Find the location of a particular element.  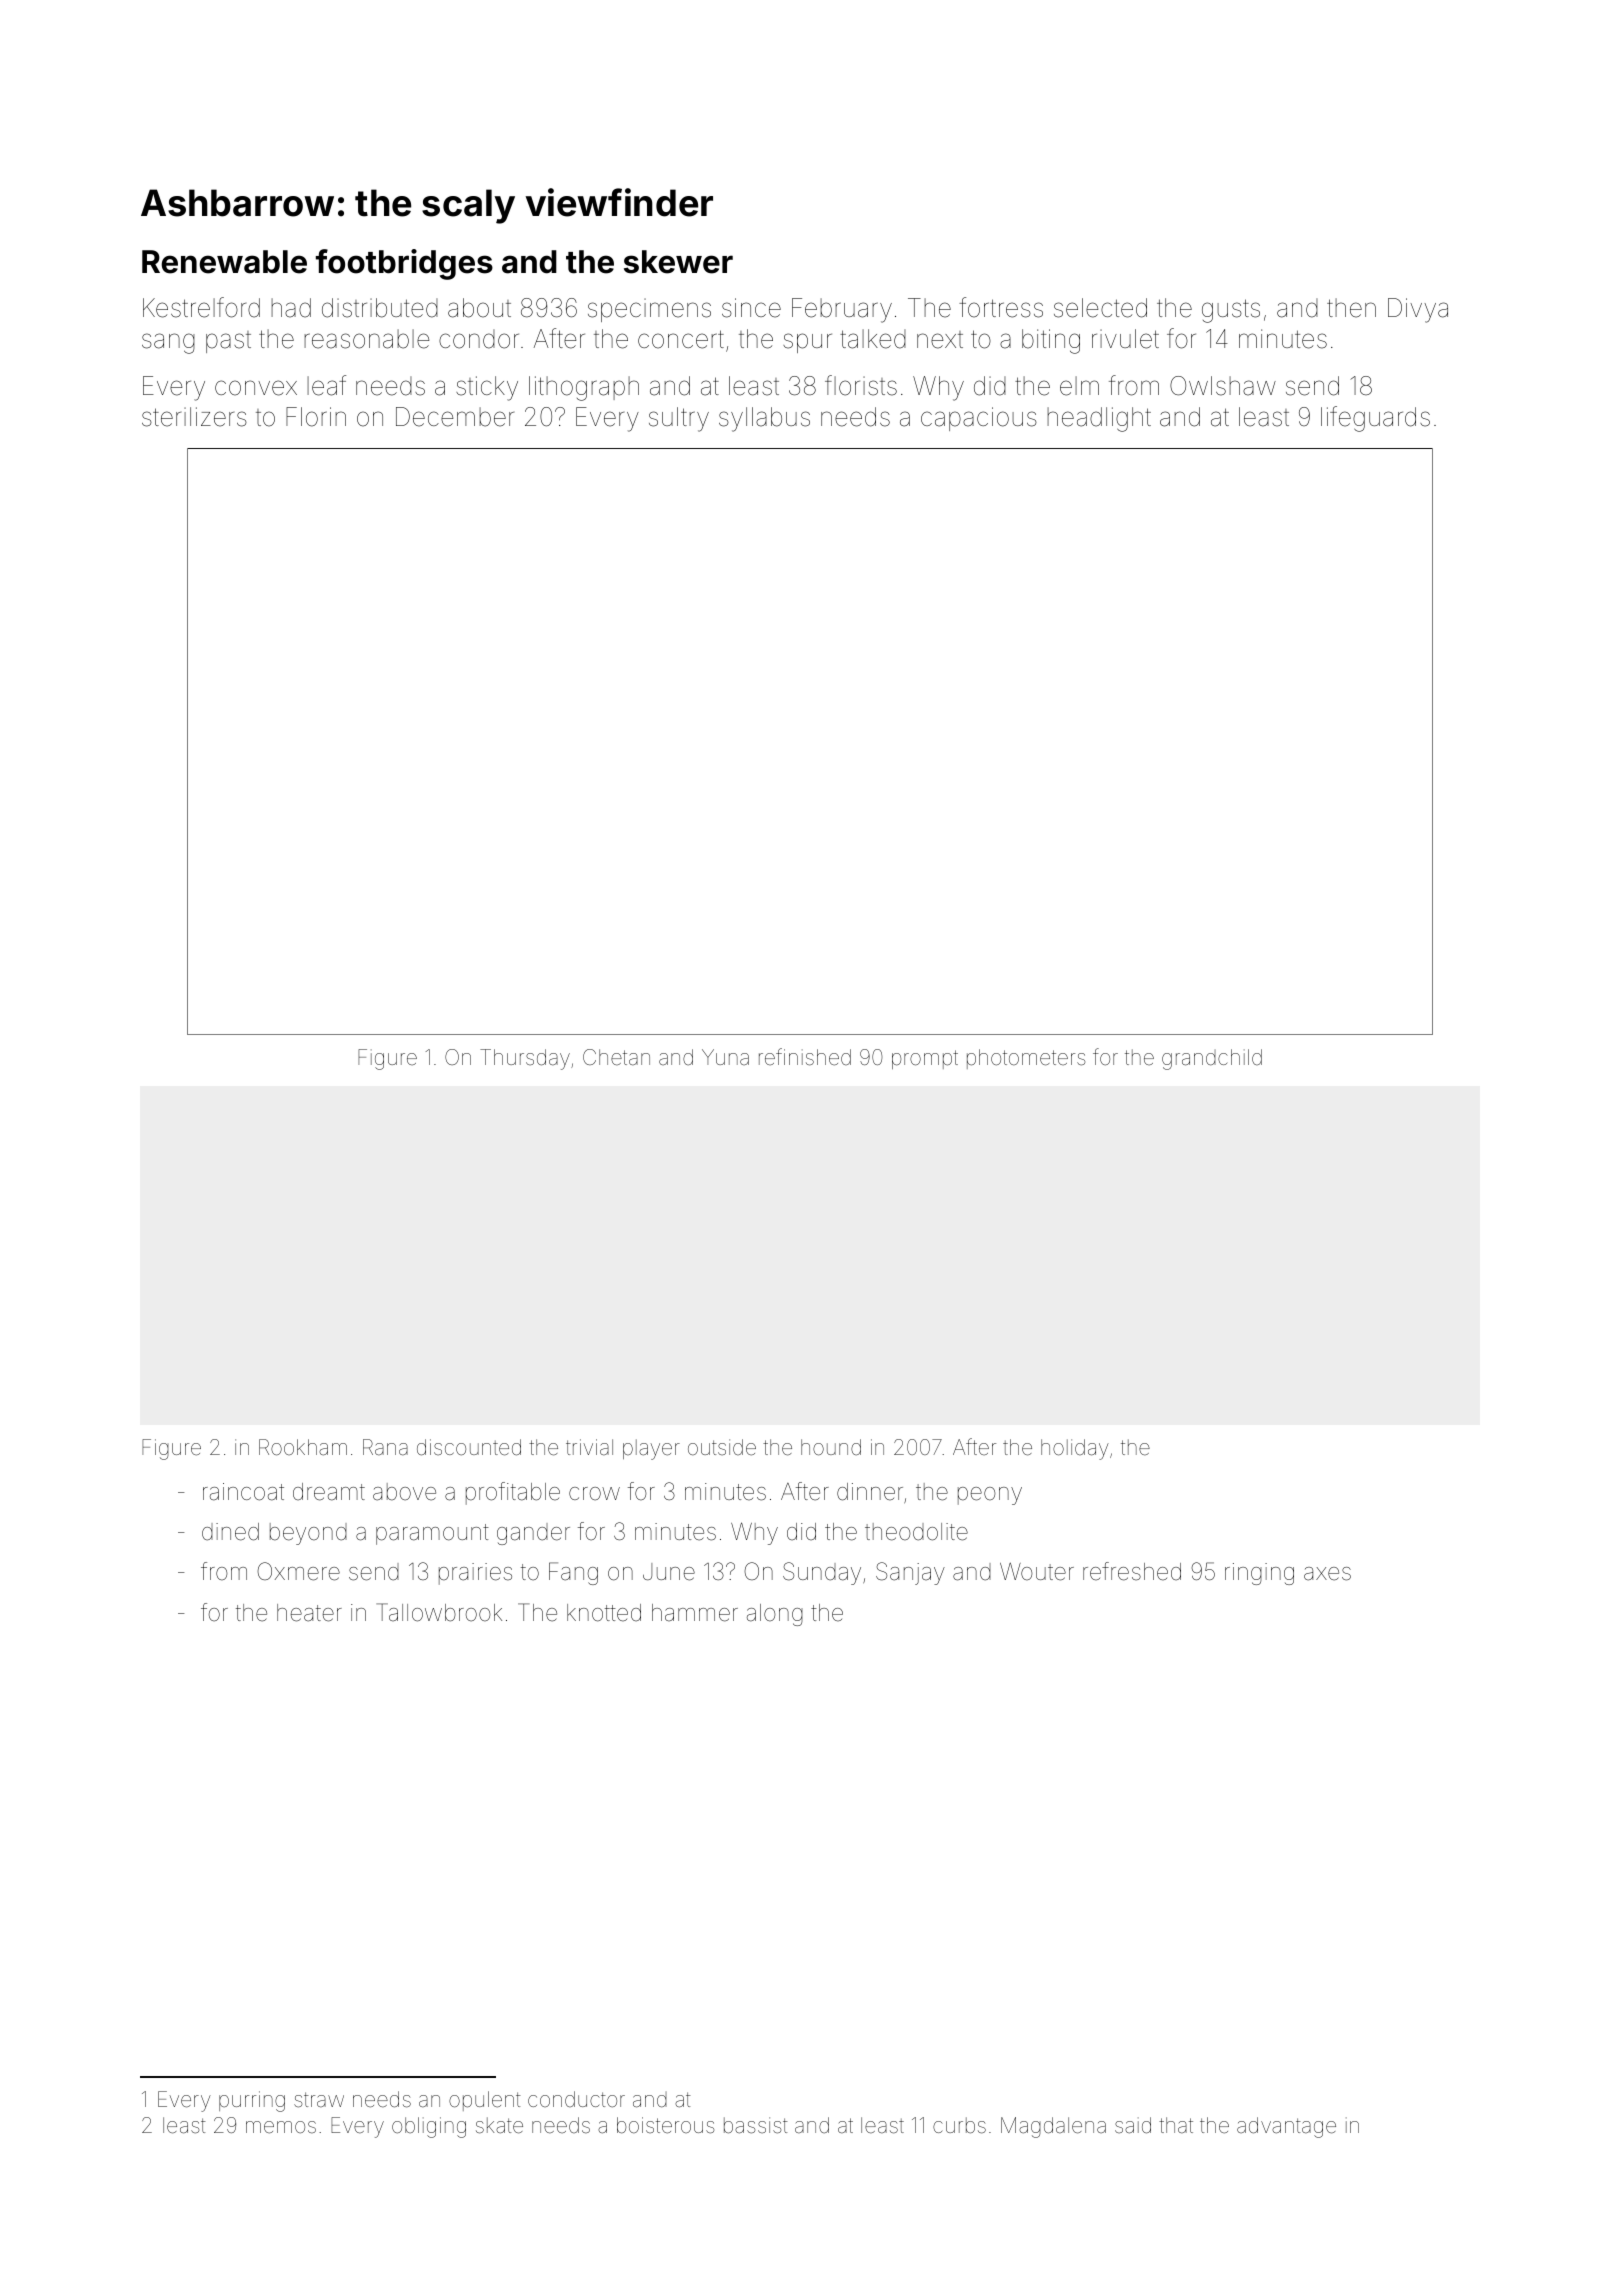

skewer is located at coordinates (678, 262).
